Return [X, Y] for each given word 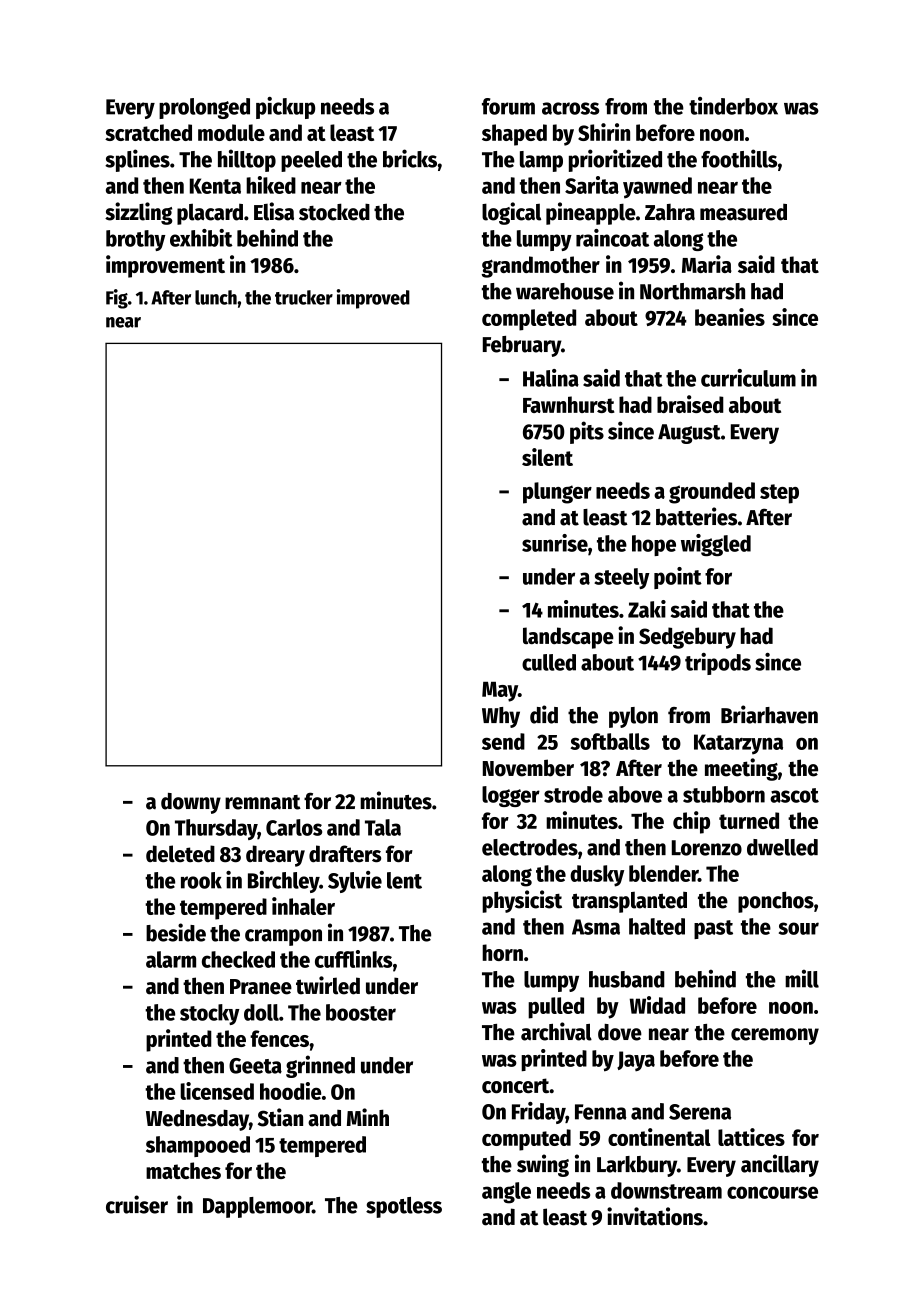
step [779, 494]
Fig [117, 299]
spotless [404, 1207]
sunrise [555, 543]
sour [799, 928]
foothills [739, 158]
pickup [285, 108]
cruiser [137, 1204]
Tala [383, 827]
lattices [751, 1137]
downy [191, 803]
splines [137, 160]
